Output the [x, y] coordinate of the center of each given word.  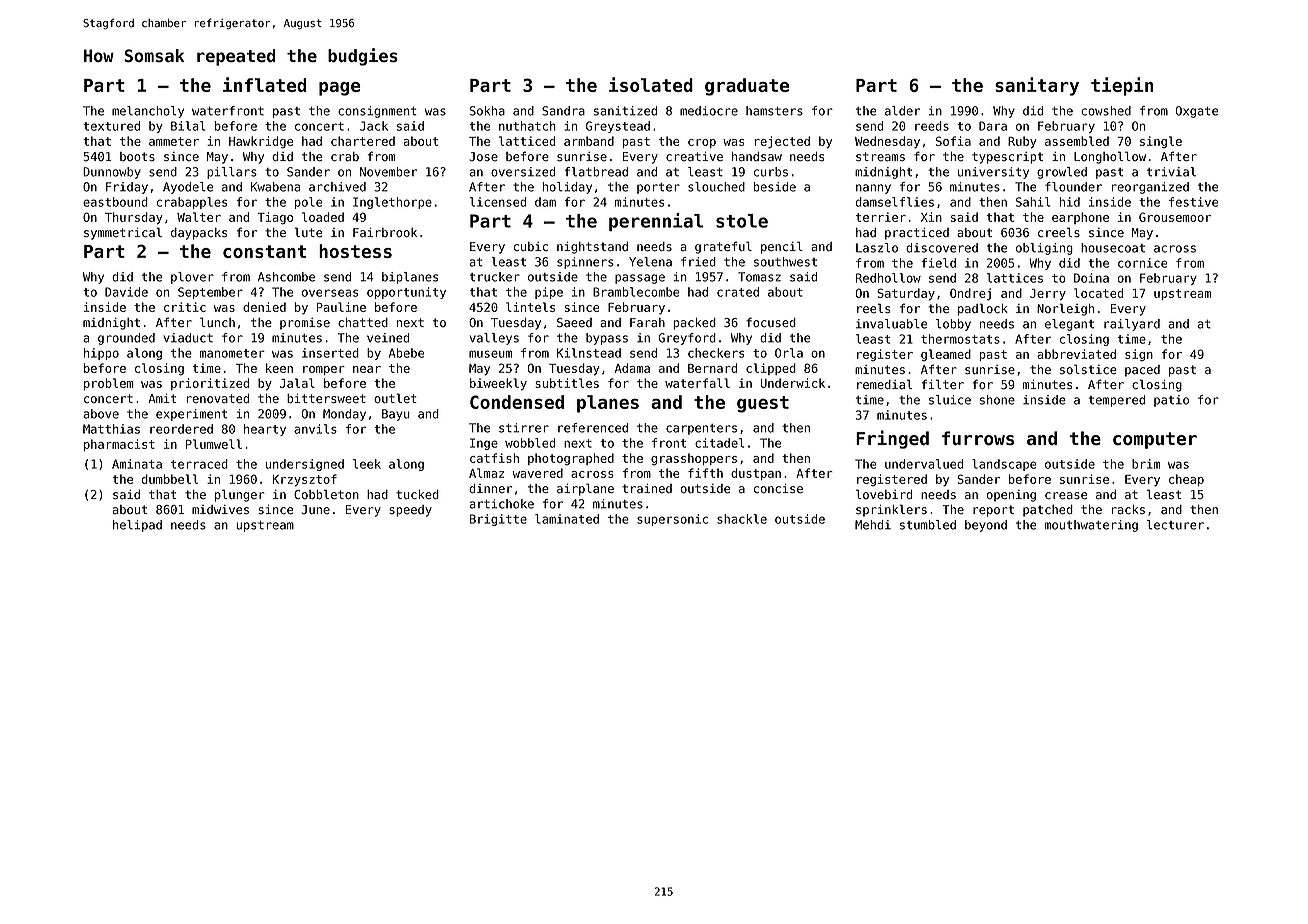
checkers [716, 353]
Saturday [906, 294]
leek [367, 464]
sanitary [1037, 86]
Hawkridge [261, 142]
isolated [651, 84]
